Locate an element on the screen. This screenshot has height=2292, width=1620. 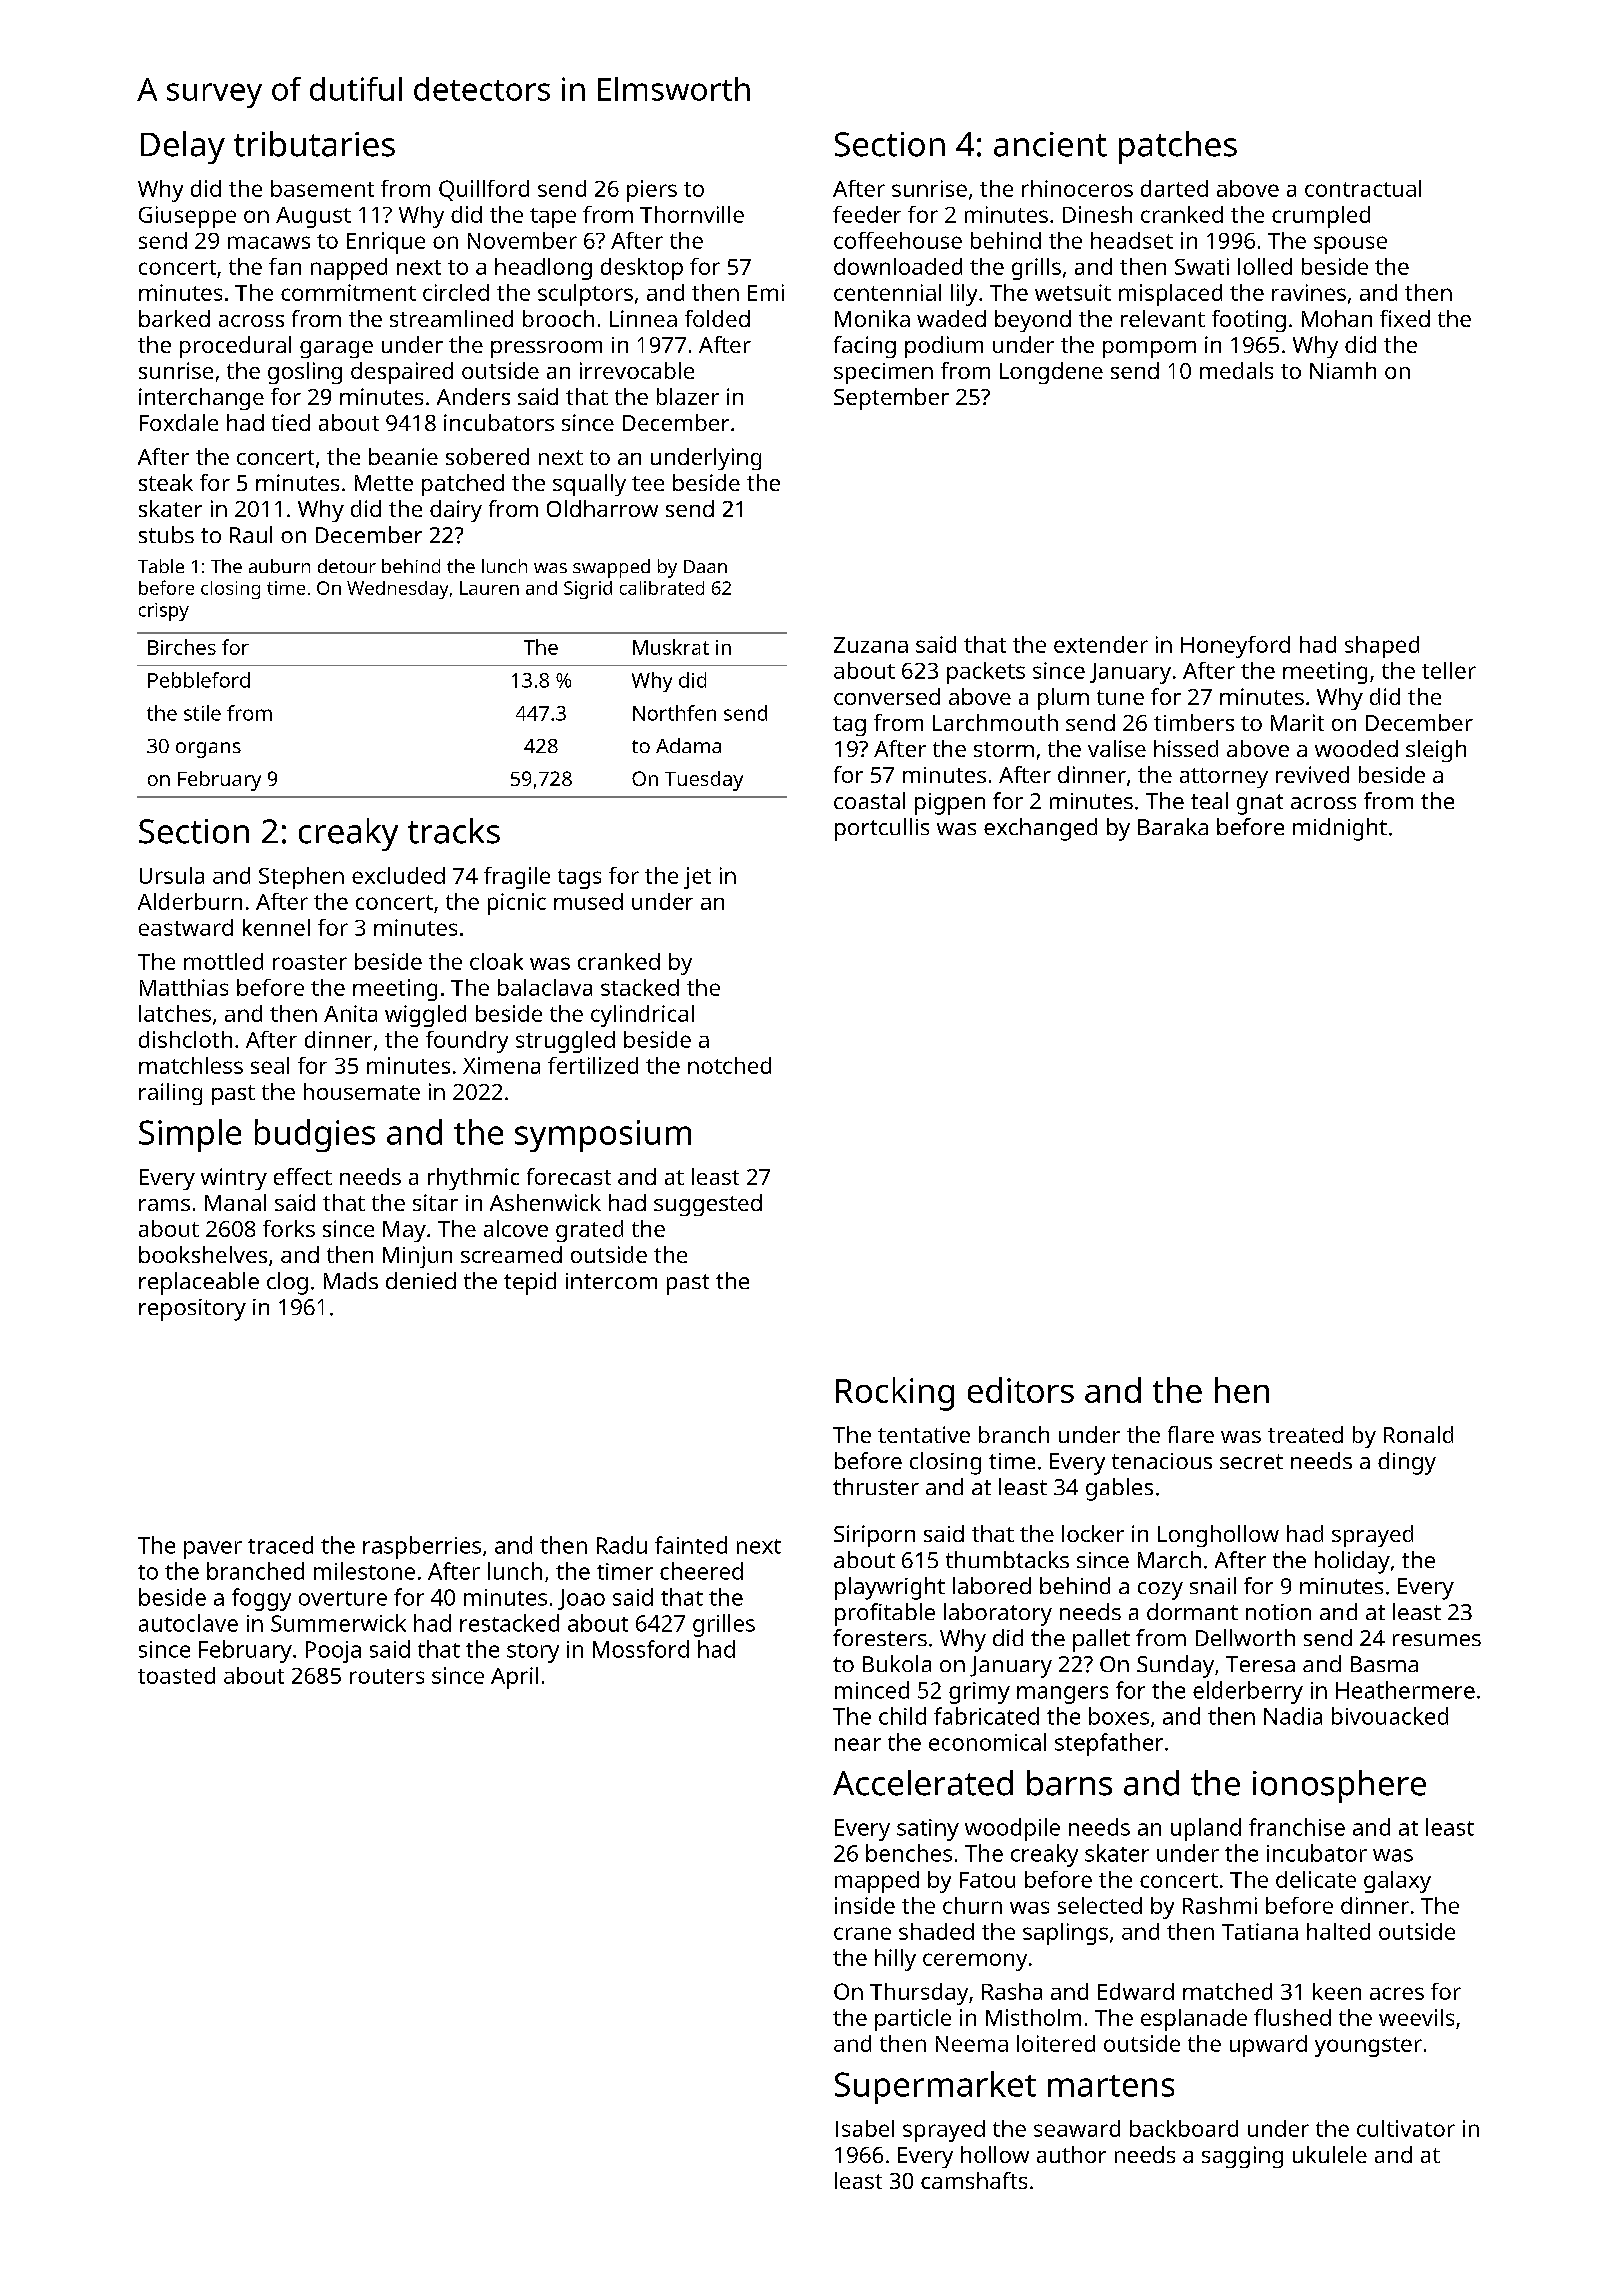
organs is located at coordinates (208, 750).
